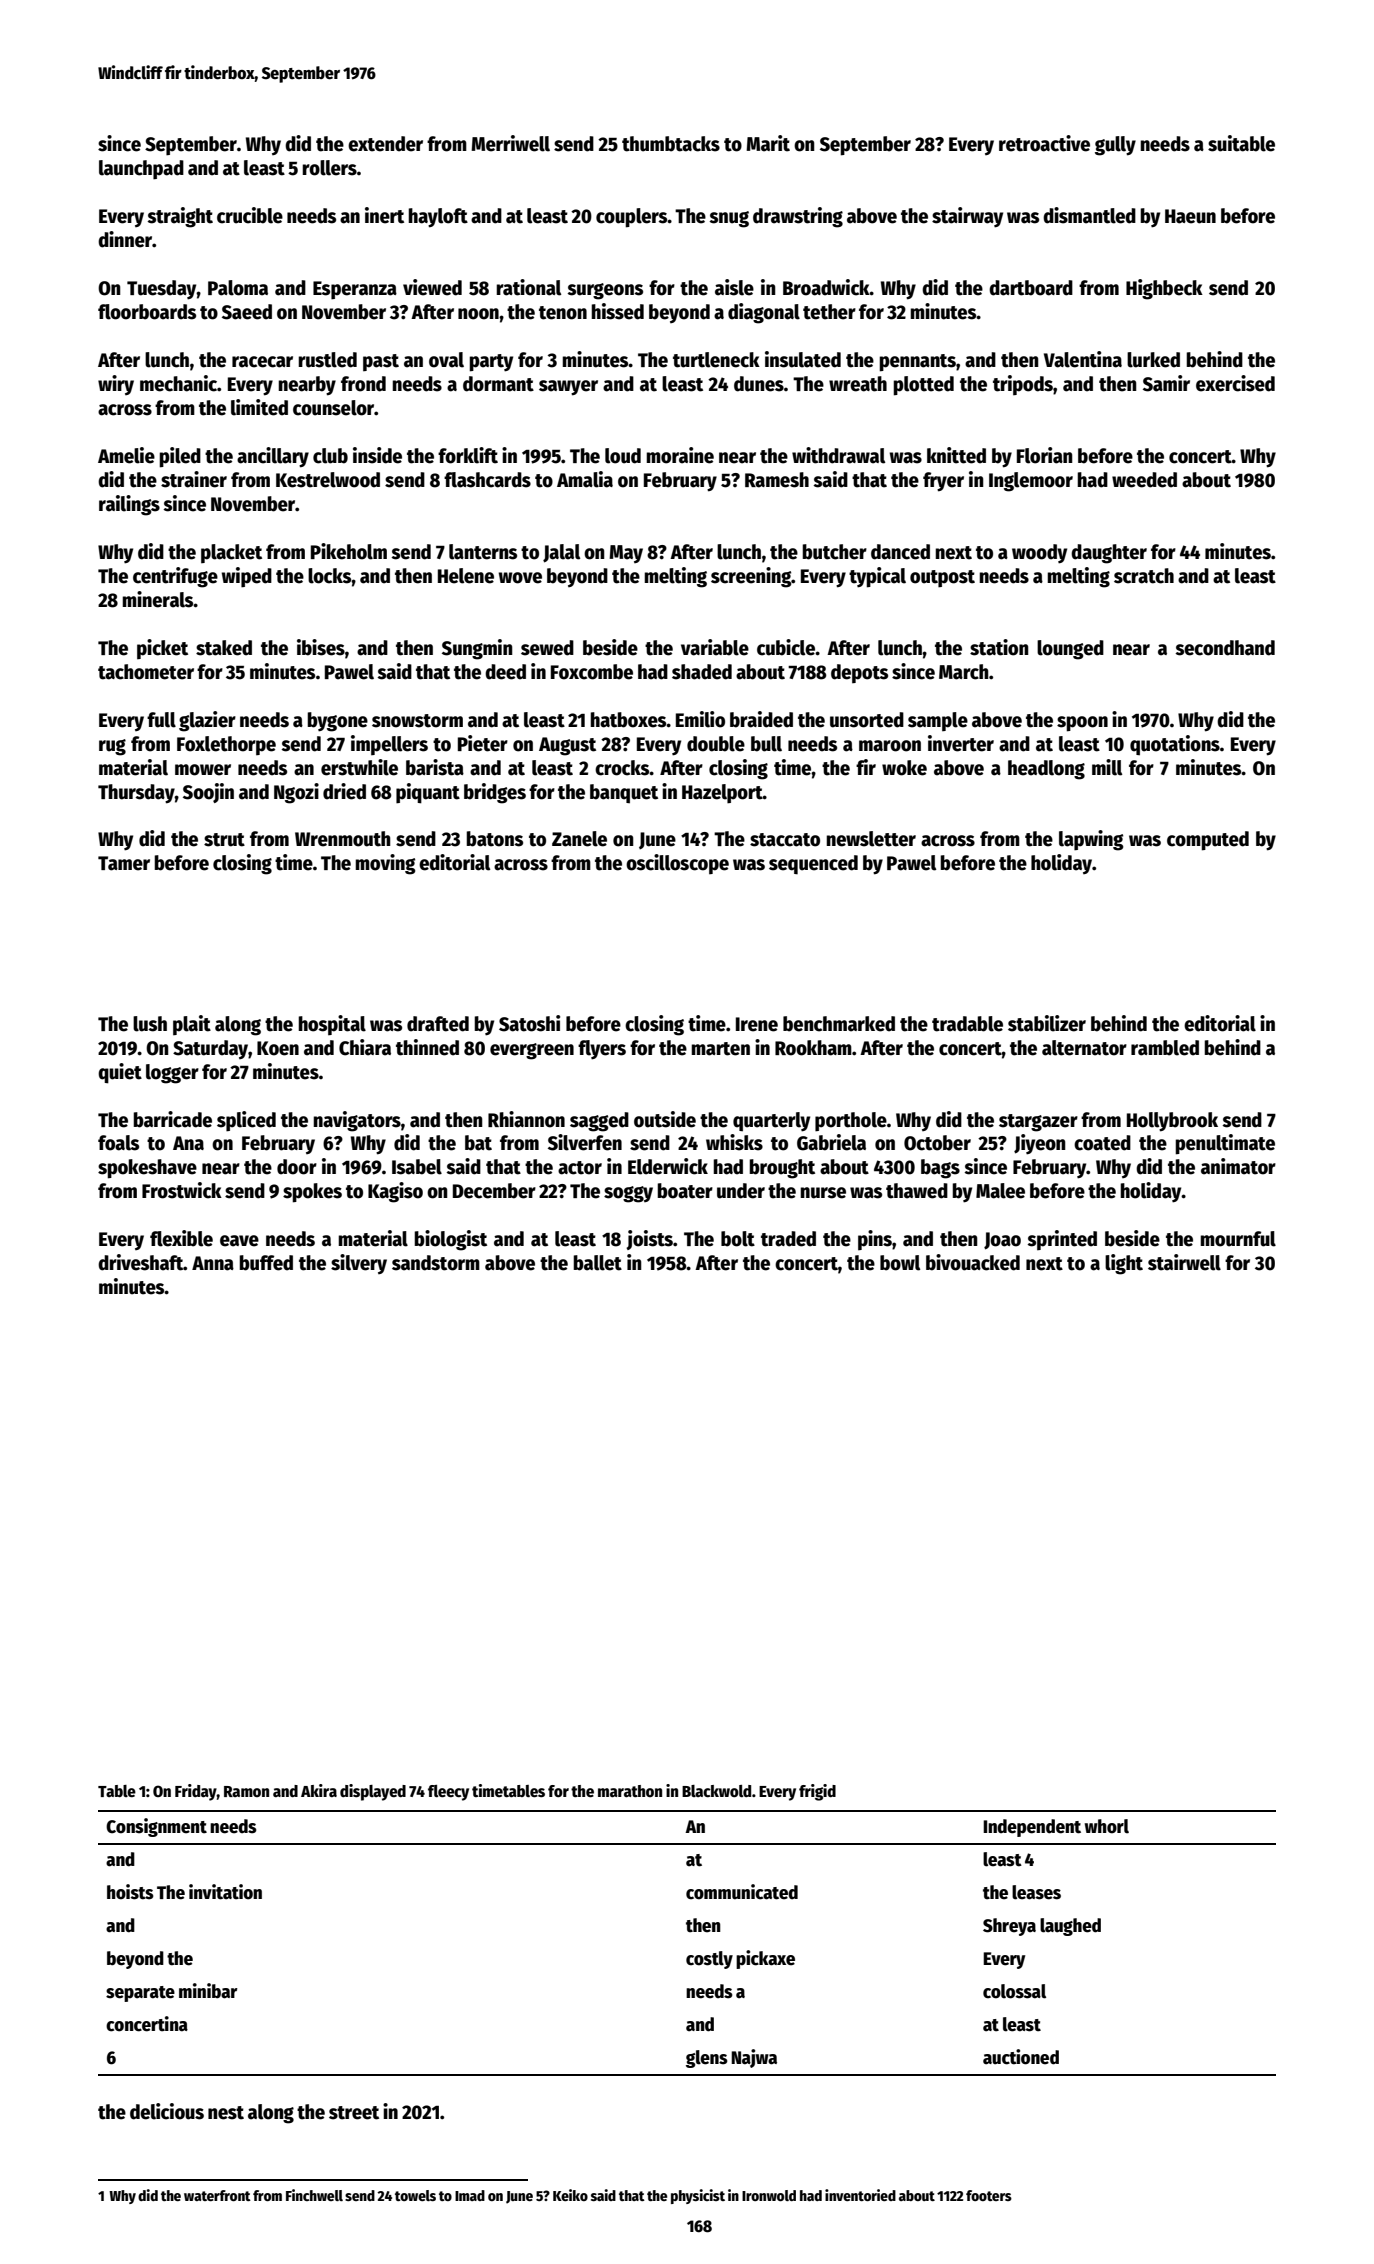 Image resolution: width=1374 pixels, height=2264 pixels. Describe the element at coordinates (1124, 1264) in the image. I see `light` at that location.
